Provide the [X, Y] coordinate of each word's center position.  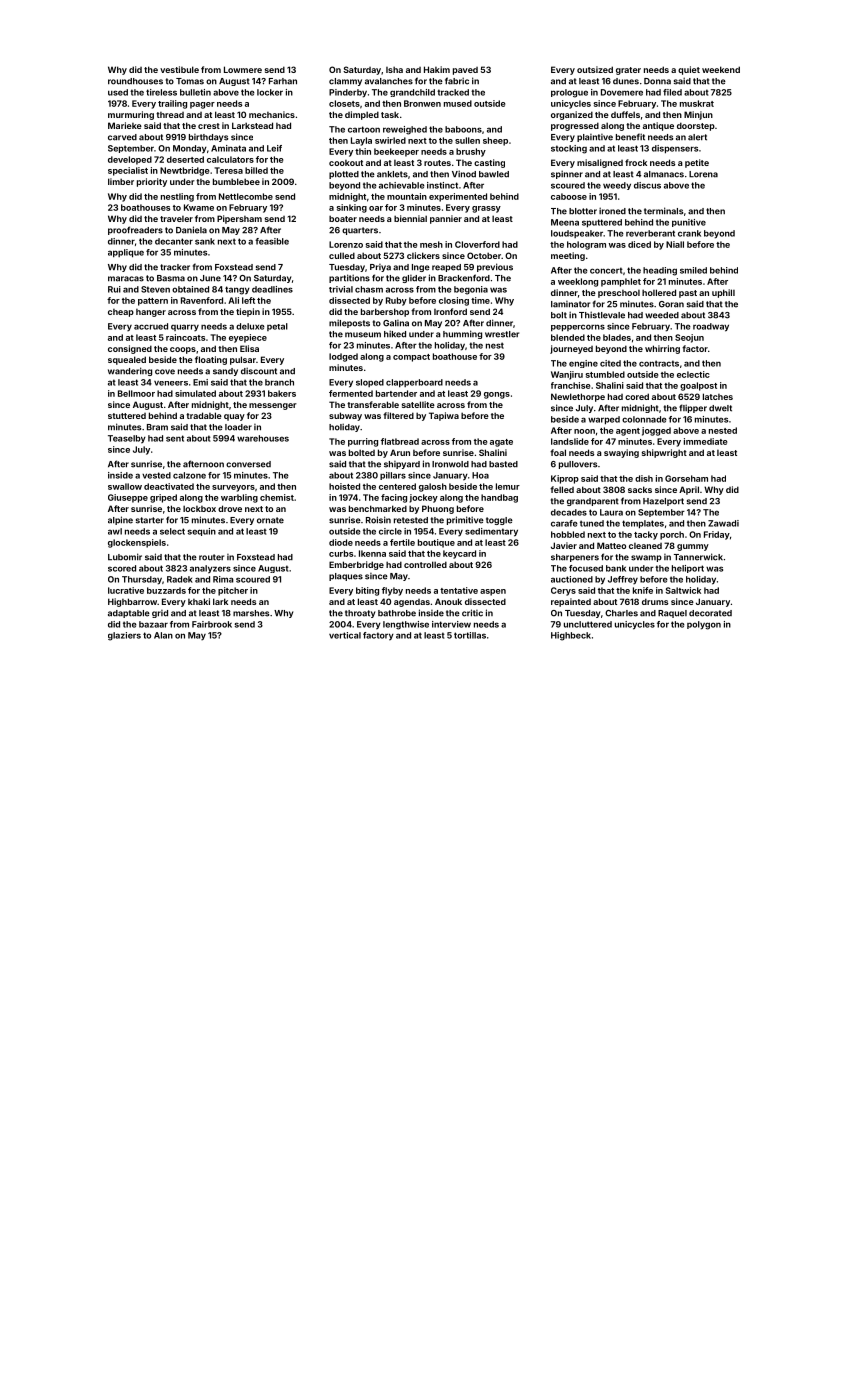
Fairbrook [212, 624]
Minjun [698, 115]
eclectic [693, 374]
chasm [369, 289]
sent [175, 438]
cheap [121, 313]
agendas [412, 603]
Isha [394, 69]
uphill [723, 293]
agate [501, 443]
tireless [161, 92]
